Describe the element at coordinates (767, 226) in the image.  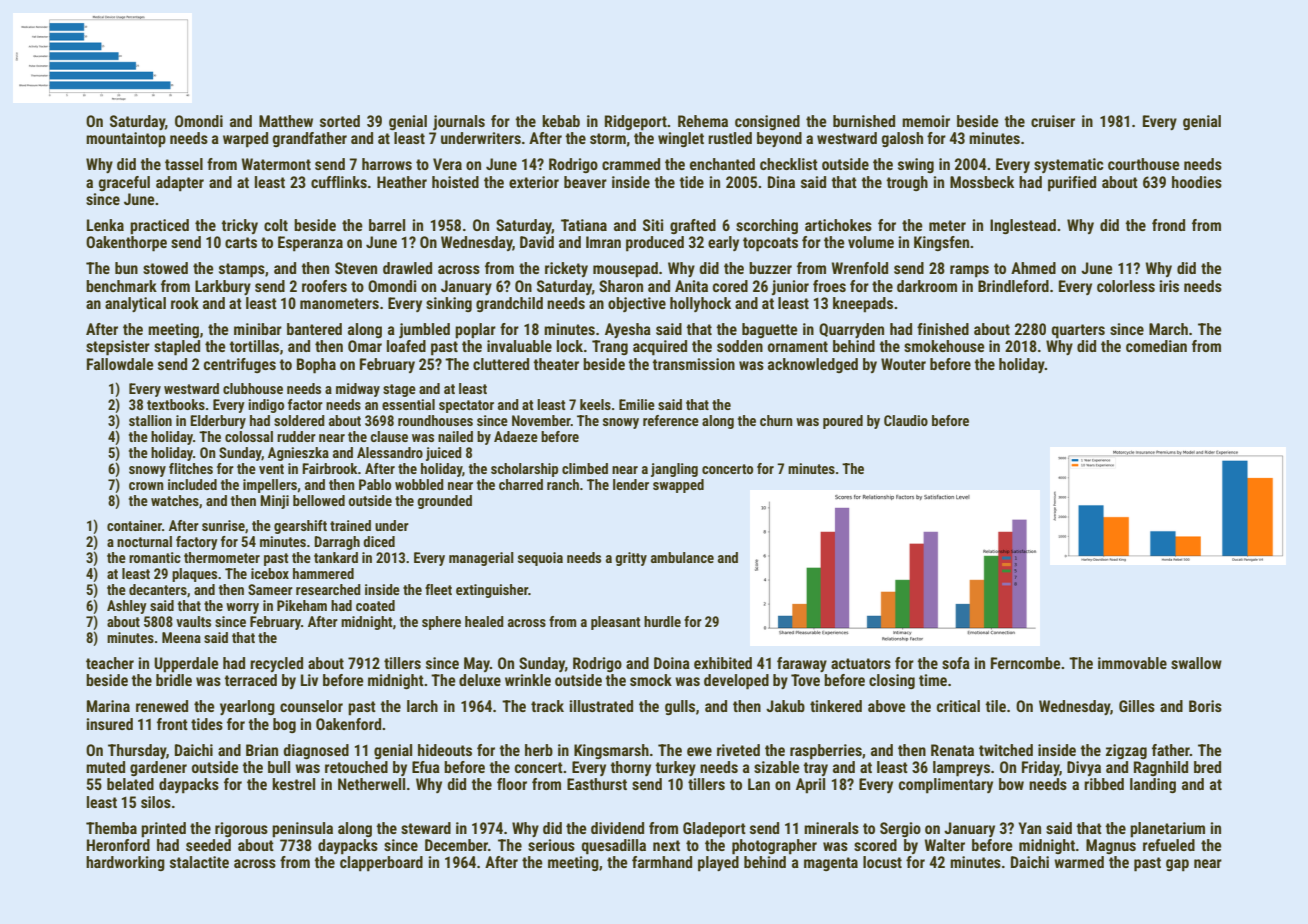
I see `scorching` at that location.
